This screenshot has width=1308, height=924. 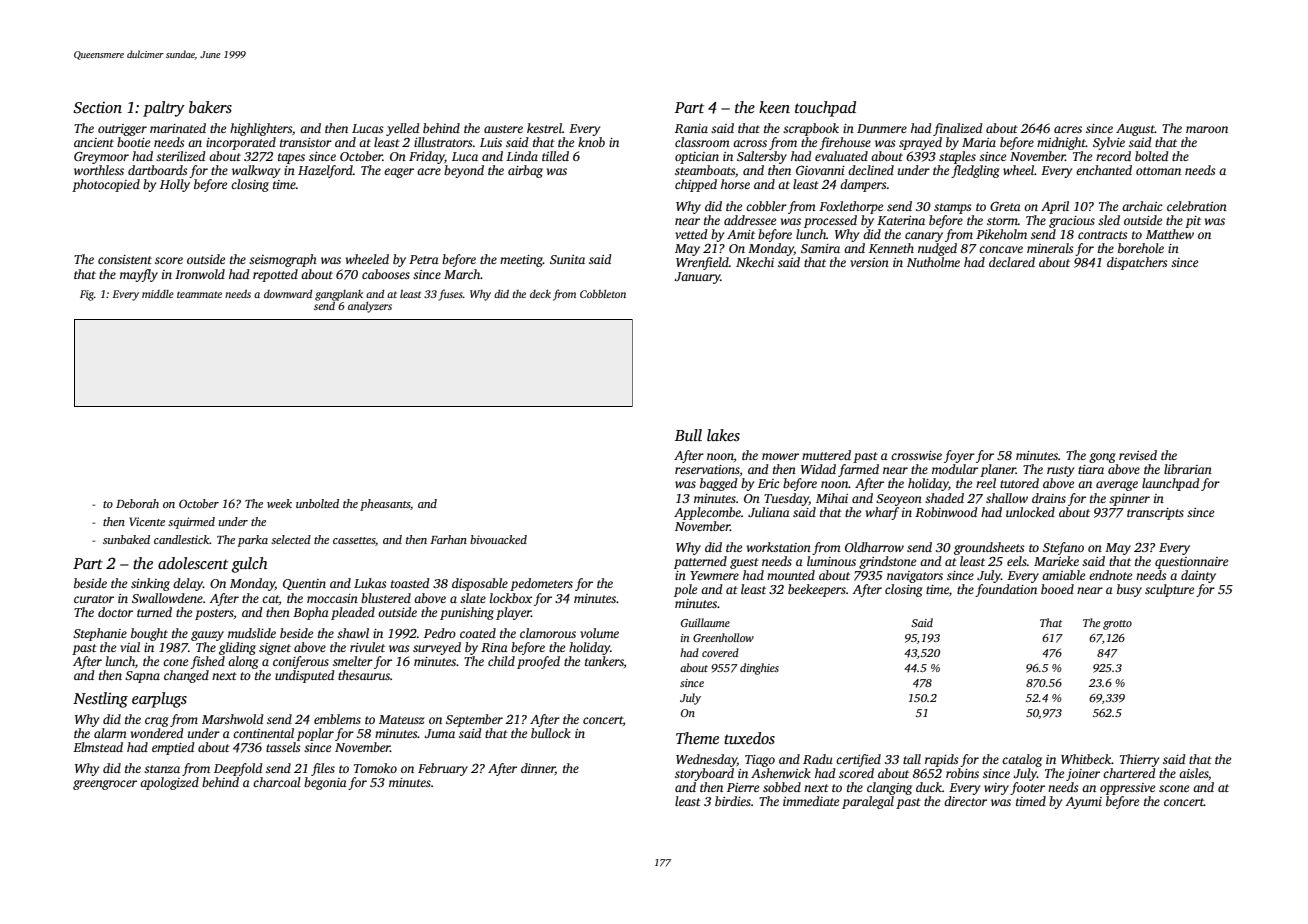 I want to click on declared, so click(x=1012, y=262).
